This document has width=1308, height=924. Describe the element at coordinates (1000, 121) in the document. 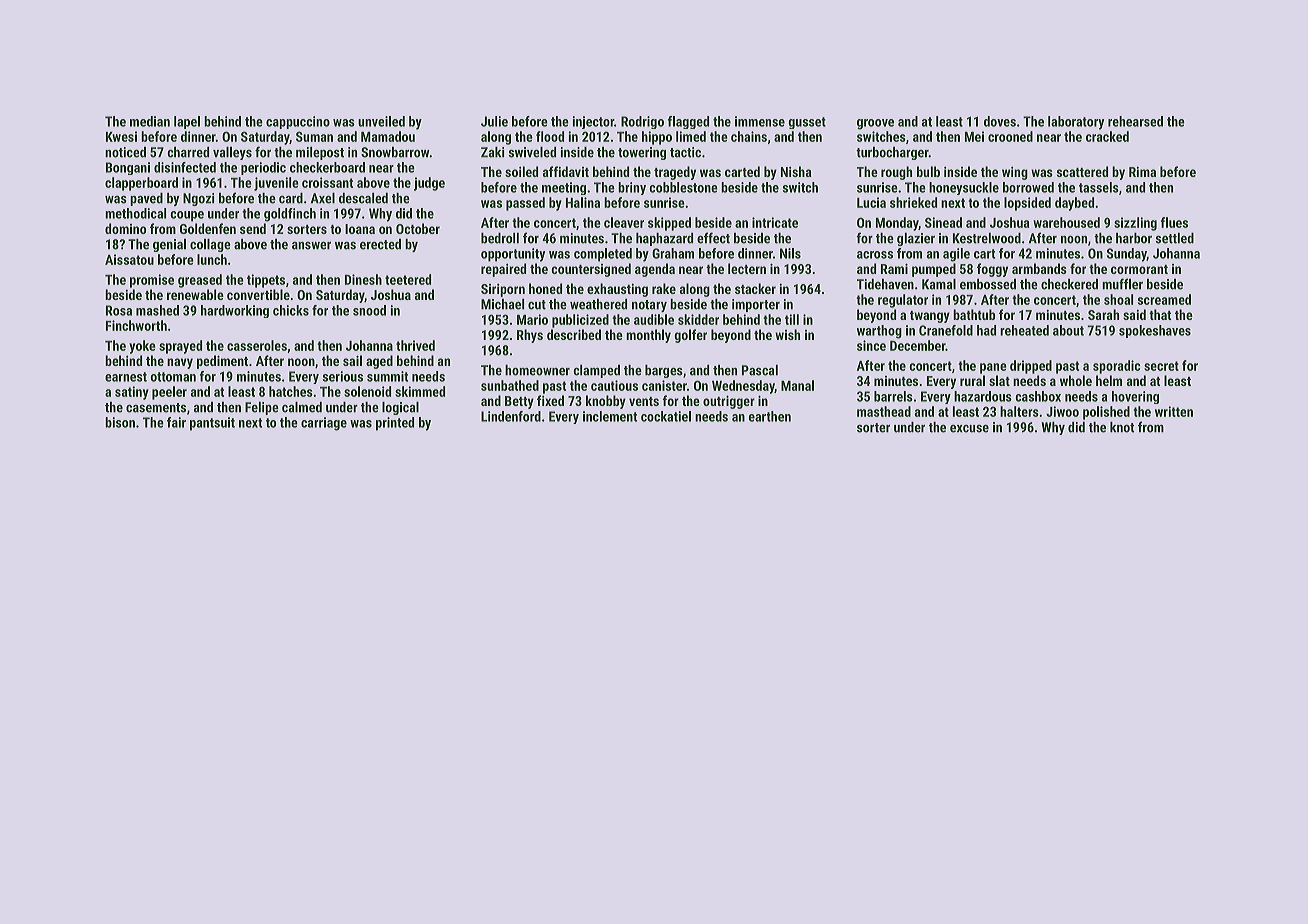

I see `doves` at that location.
